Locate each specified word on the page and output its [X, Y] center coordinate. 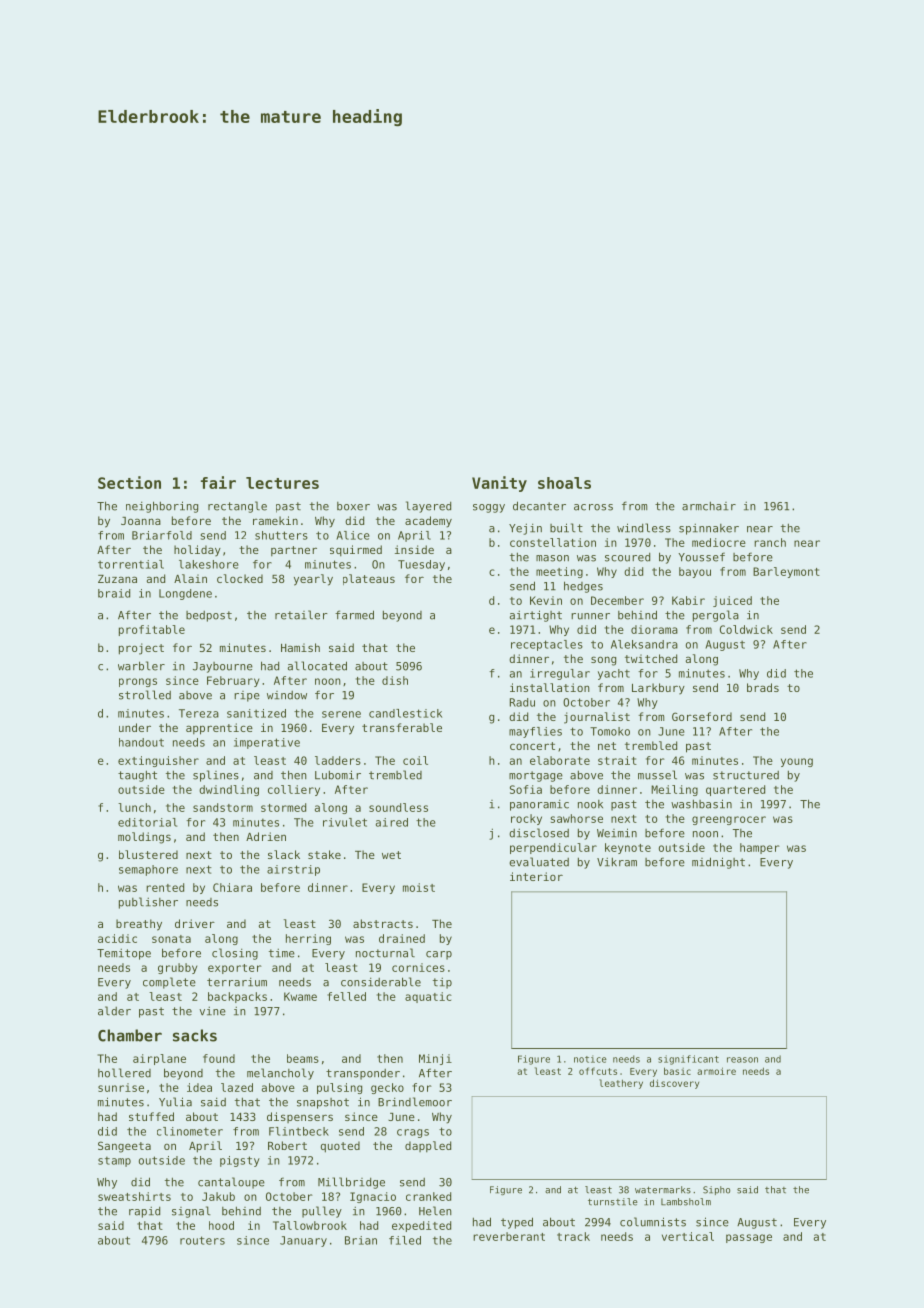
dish [395, 680]
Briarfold [162, 535]
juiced [732, 601]
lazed [237, 1087]
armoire [716, 1071]
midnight [718, 863]
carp [439, 955]
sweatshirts [134, 1196]
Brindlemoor [415, 1102]
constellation [553, 542]
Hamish [300, 647]
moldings [144, 838]
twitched [651, 658]
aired [392, 822]
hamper [760, 848]
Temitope [124, 954]
